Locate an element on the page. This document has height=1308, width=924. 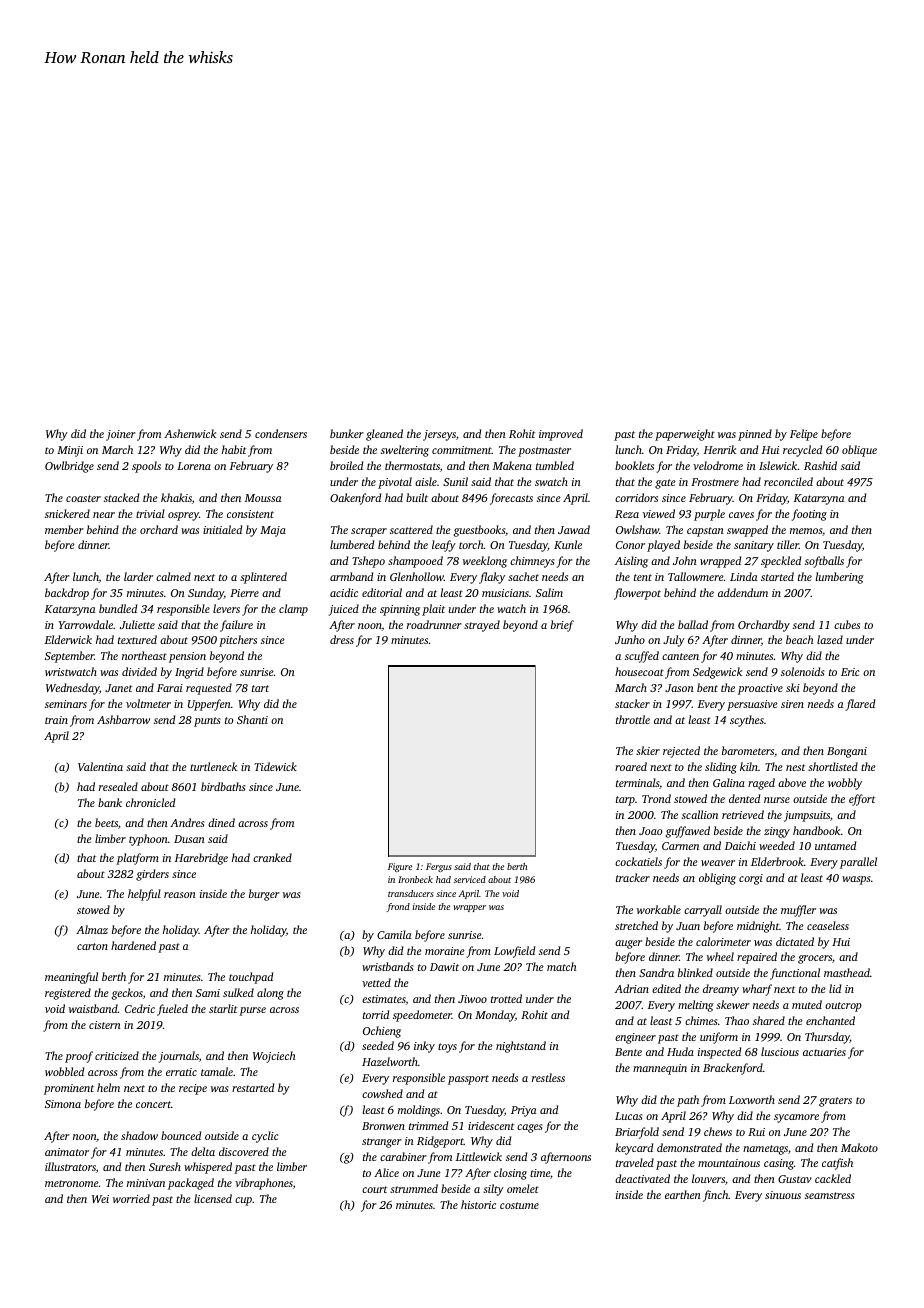
oblique is located at coordinates (859, 451).
